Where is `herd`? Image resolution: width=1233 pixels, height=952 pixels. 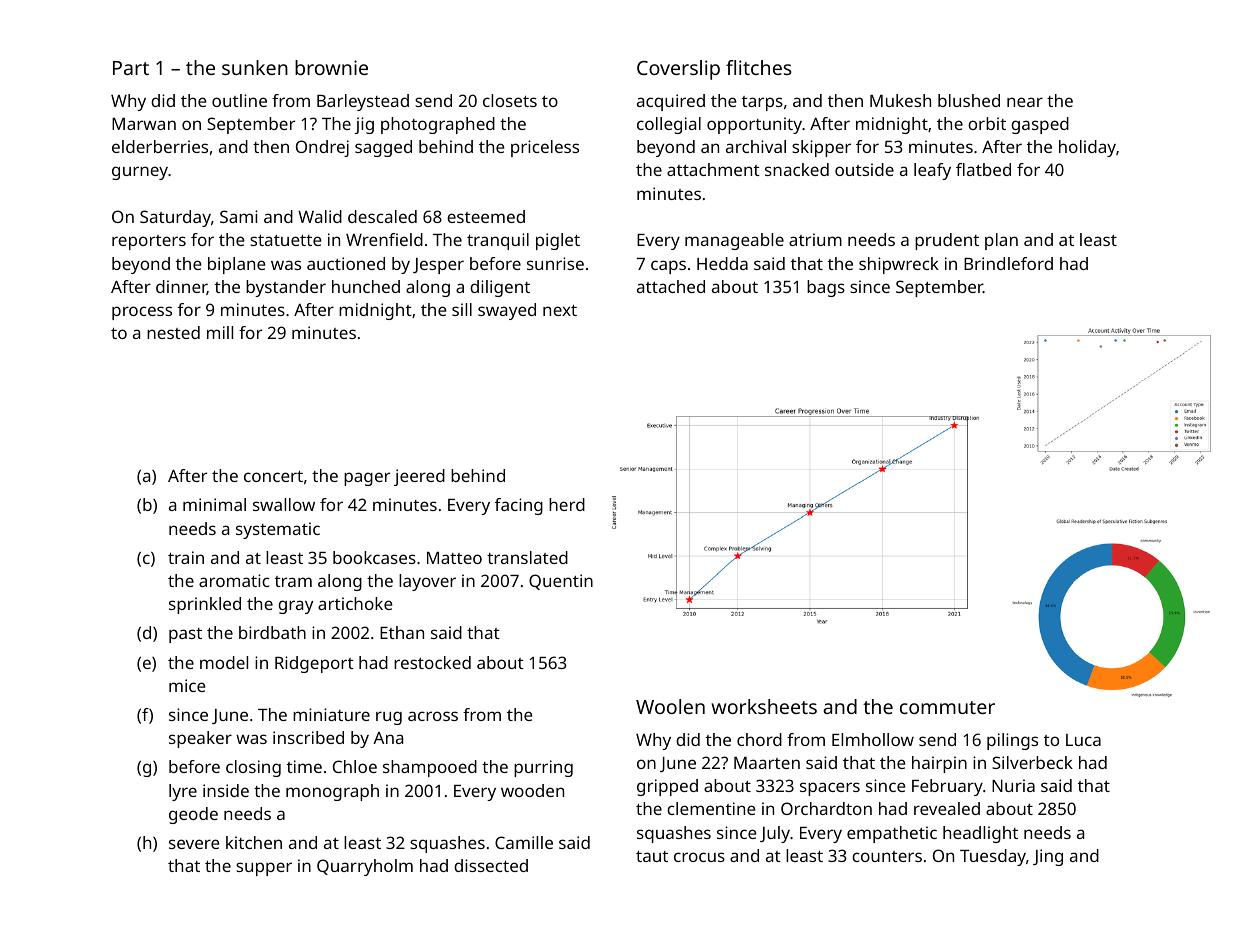 herd is located at coordinates (567, 504).
